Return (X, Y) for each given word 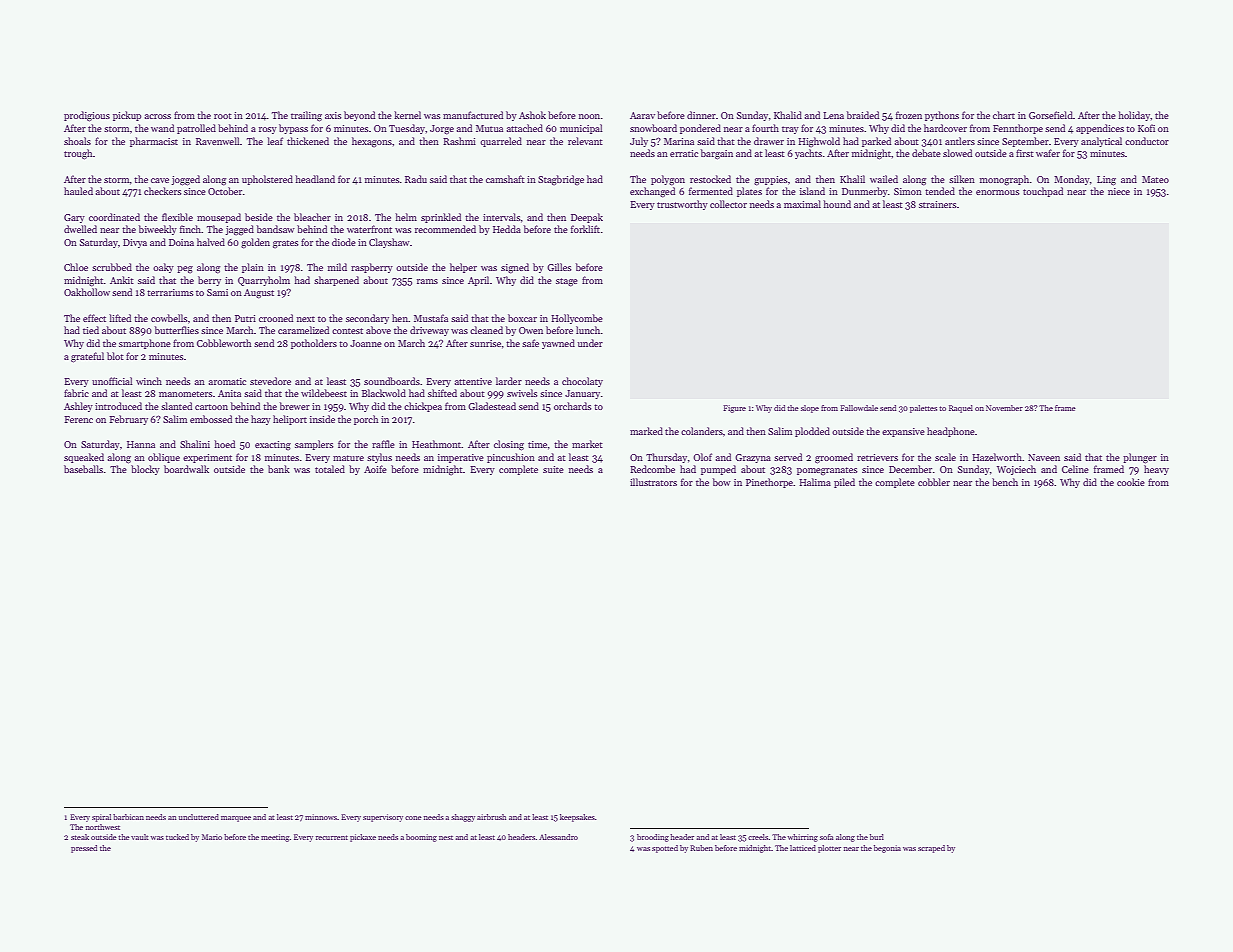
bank (279, 469)
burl (877, 837)
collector (728, 204)
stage (567, 282)
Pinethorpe (769, 483)
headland (315, 179)
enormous (997, 192)
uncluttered (199, 817)
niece (1119, 191)
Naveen (1044, 457)
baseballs (83, 469)
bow (722, 482)
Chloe (76, 267)
